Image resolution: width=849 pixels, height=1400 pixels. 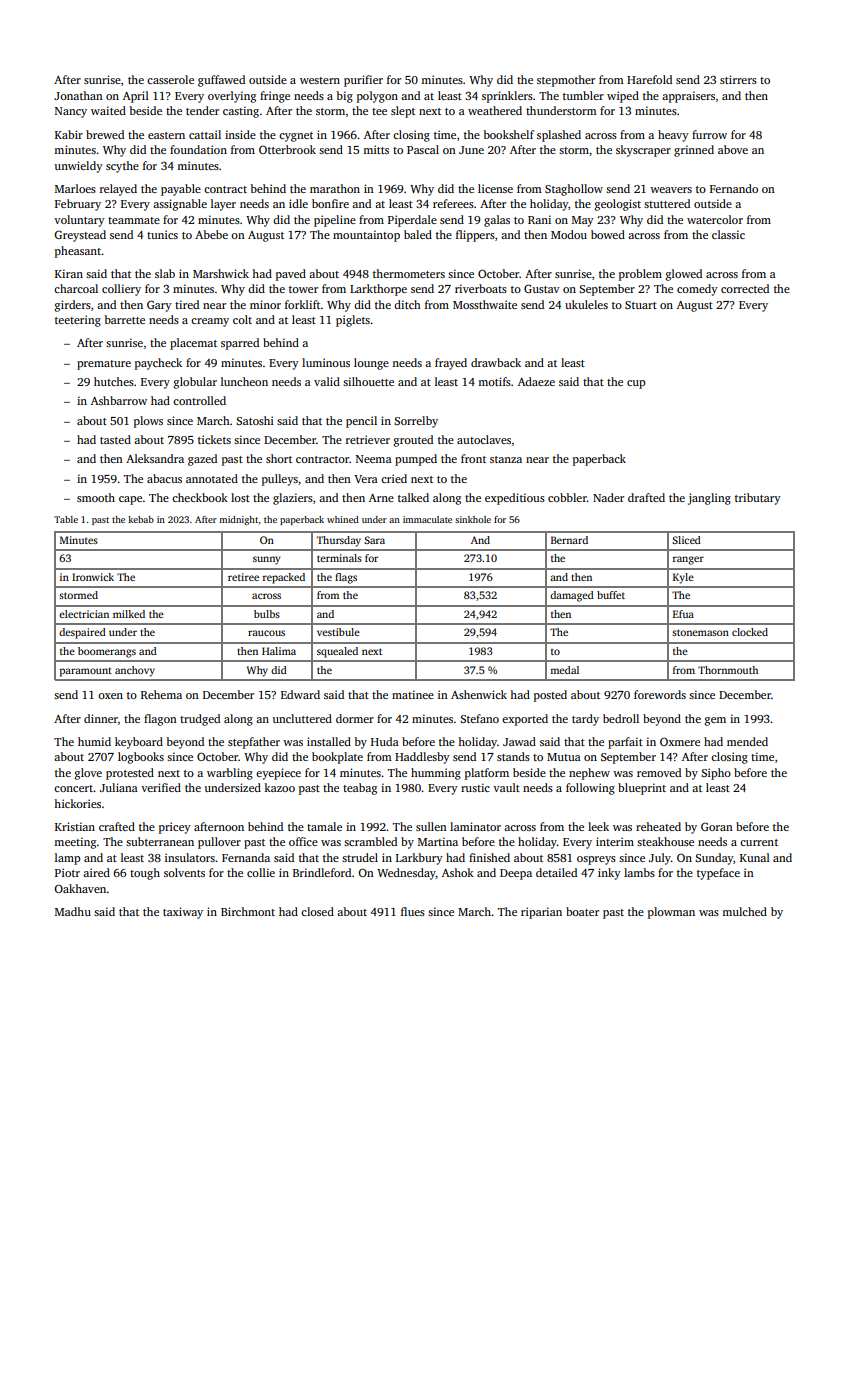 I want to click on cup, so click(x=636, y=384).
